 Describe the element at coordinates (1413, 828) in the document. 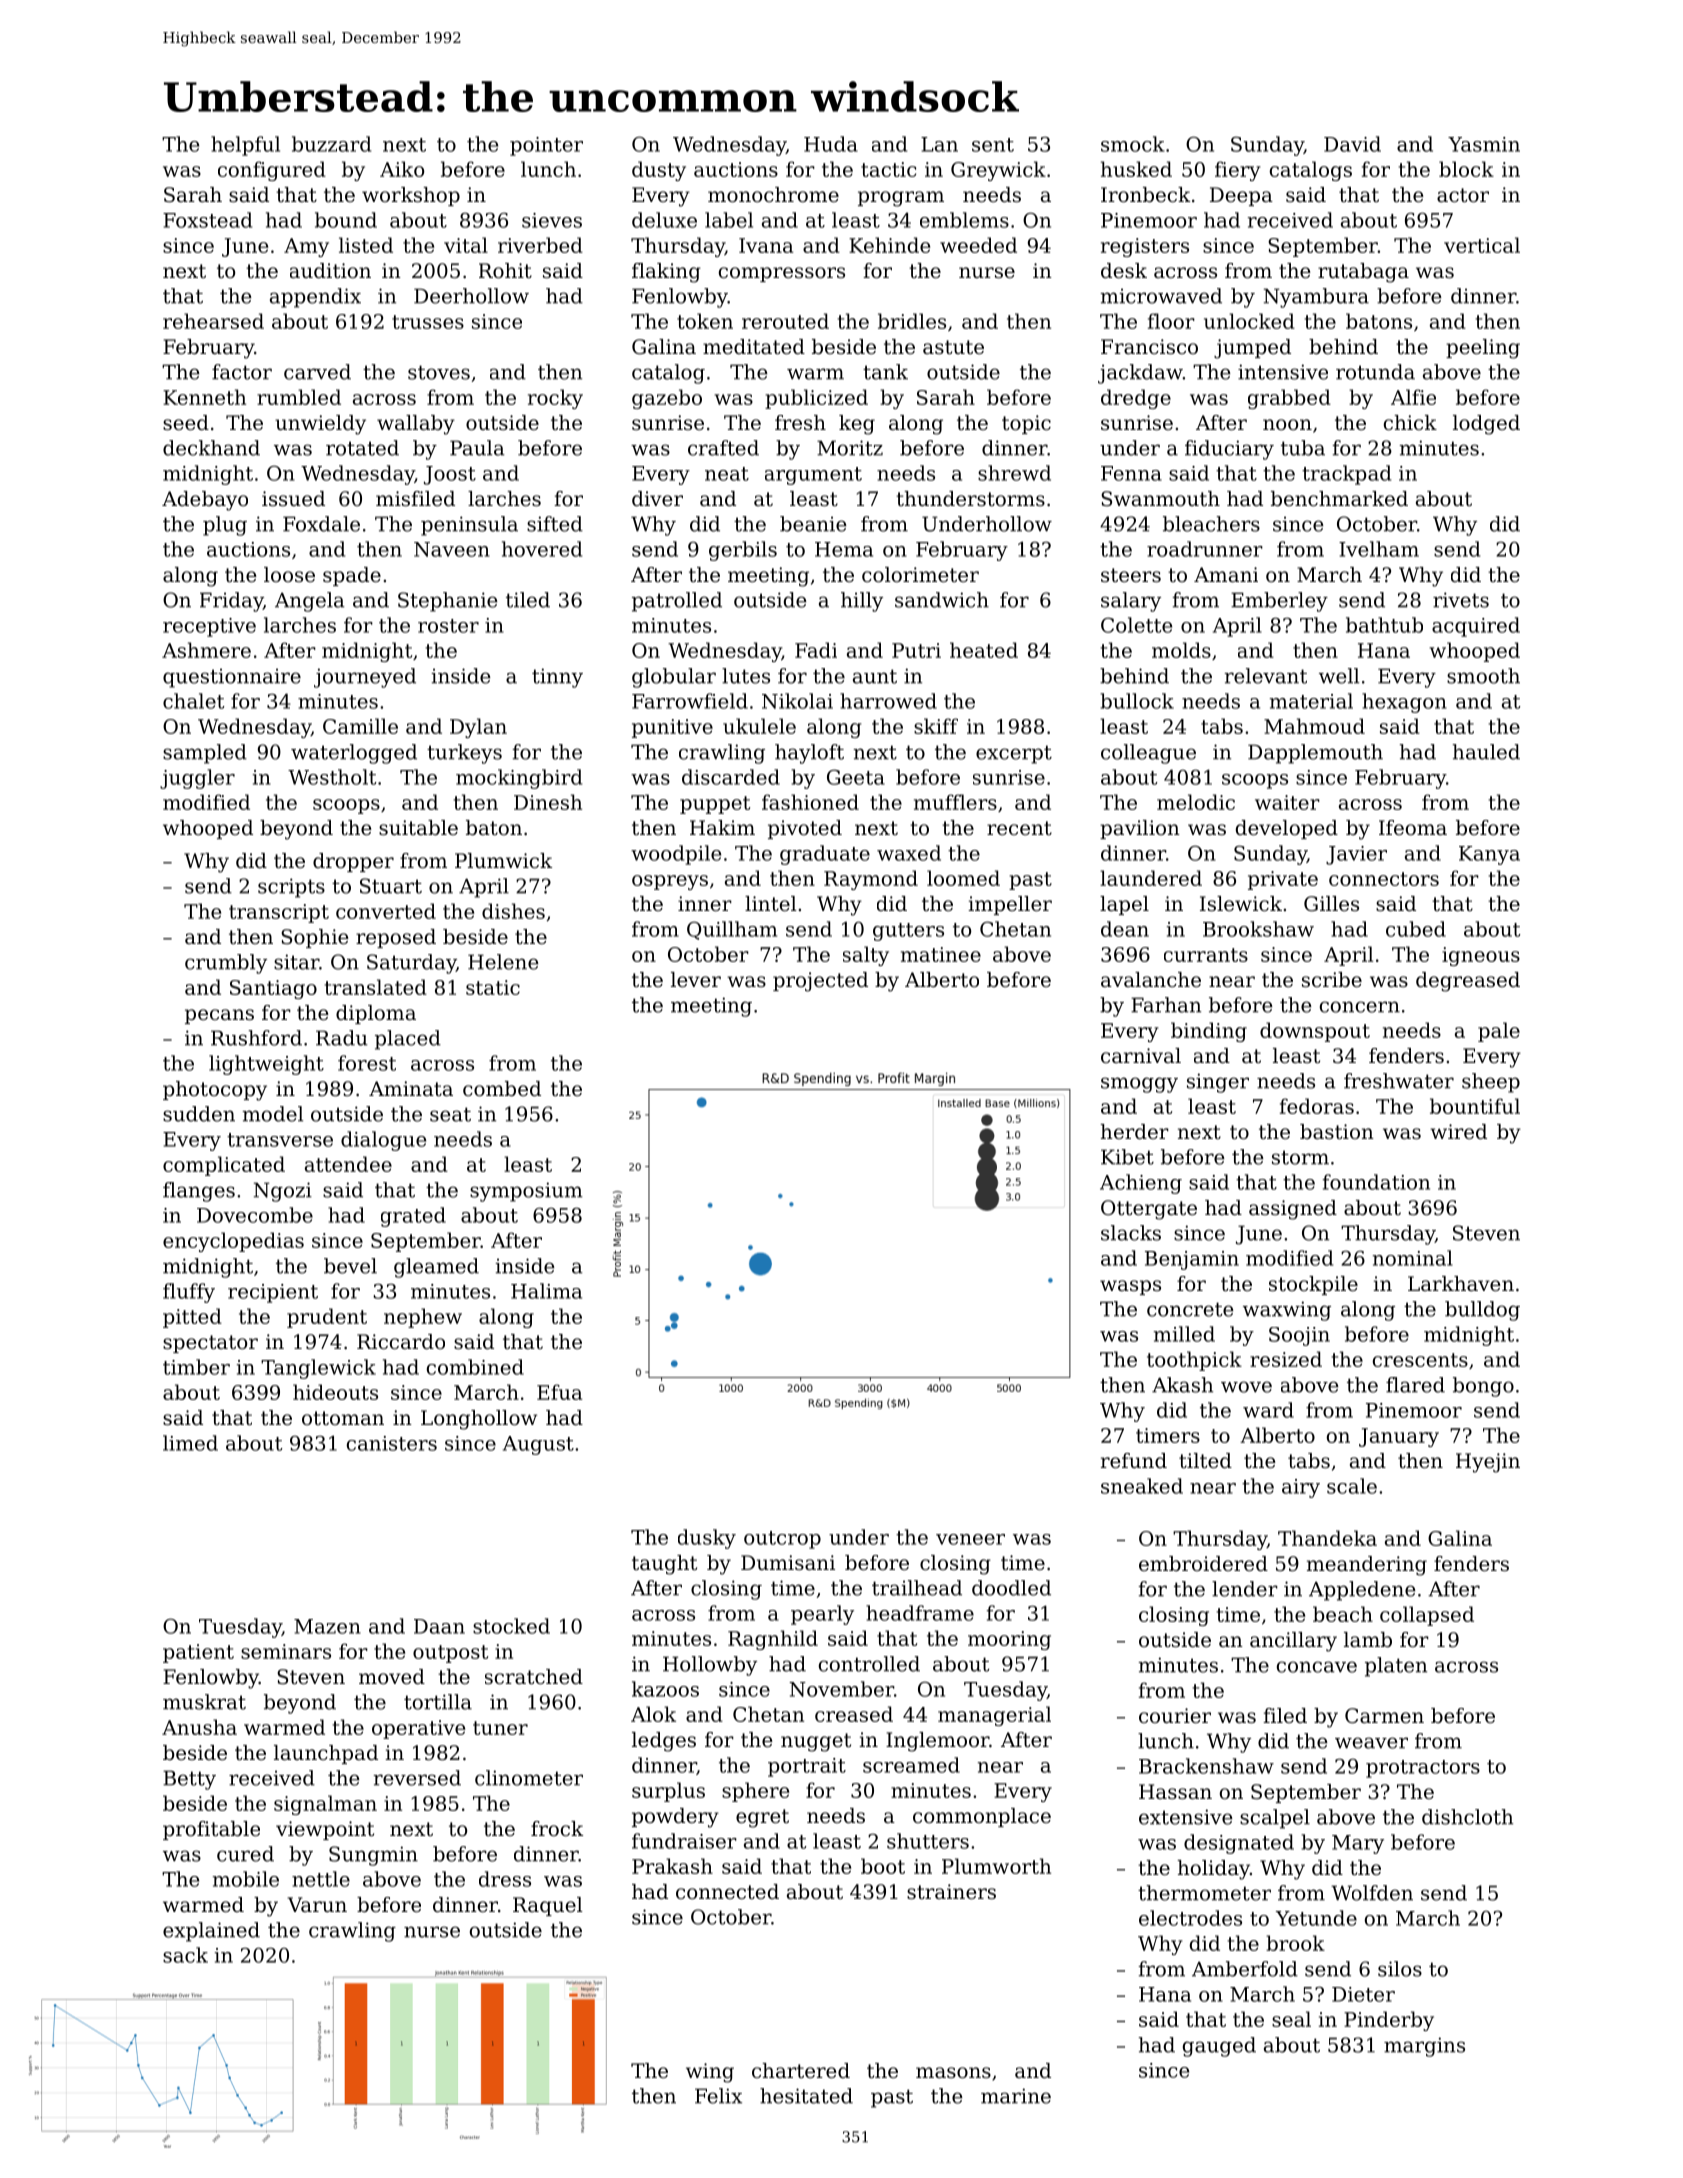

I see `Ifeoma` at that location.
